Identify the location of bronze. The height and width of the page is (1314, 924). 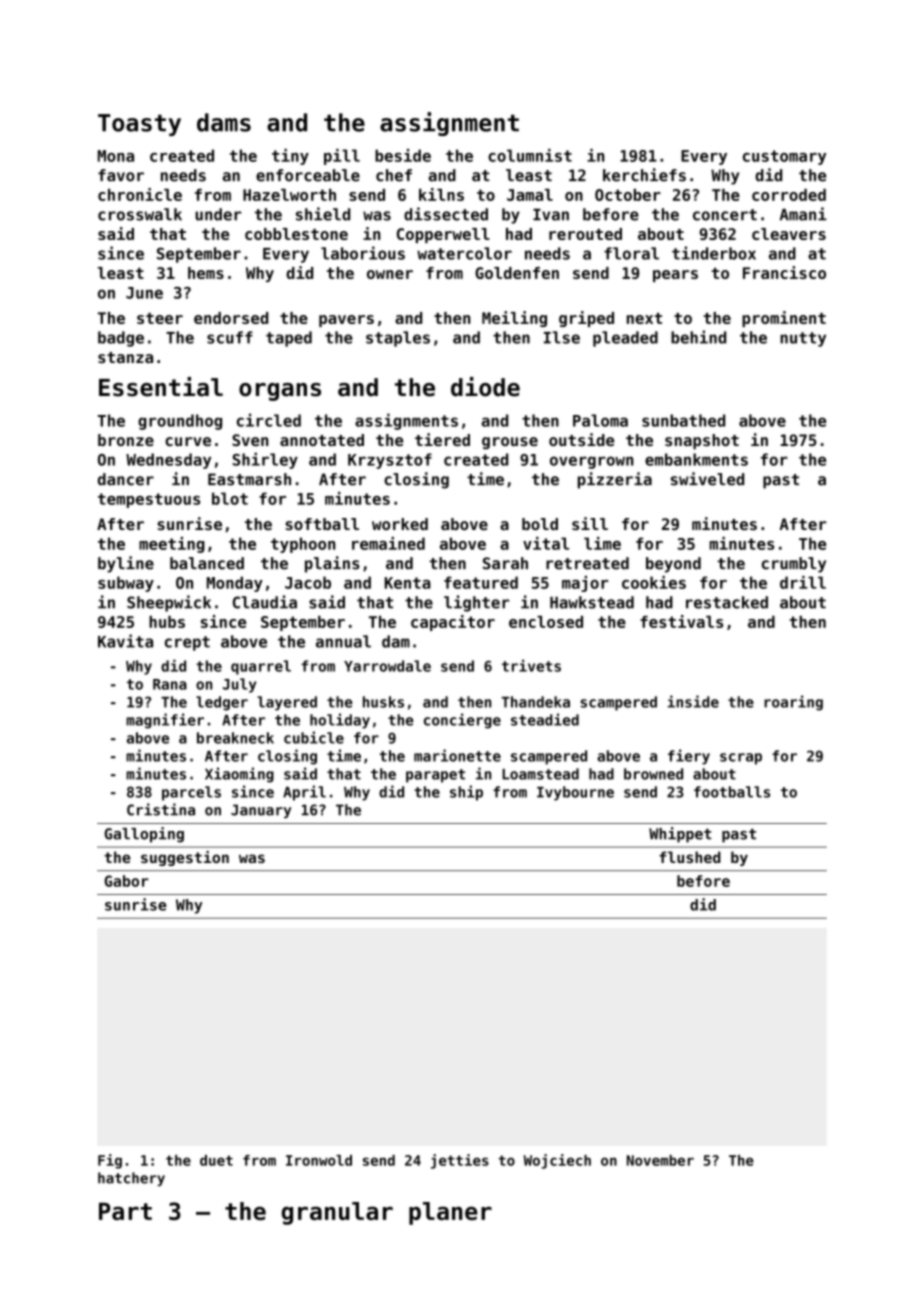
(126, 440).
